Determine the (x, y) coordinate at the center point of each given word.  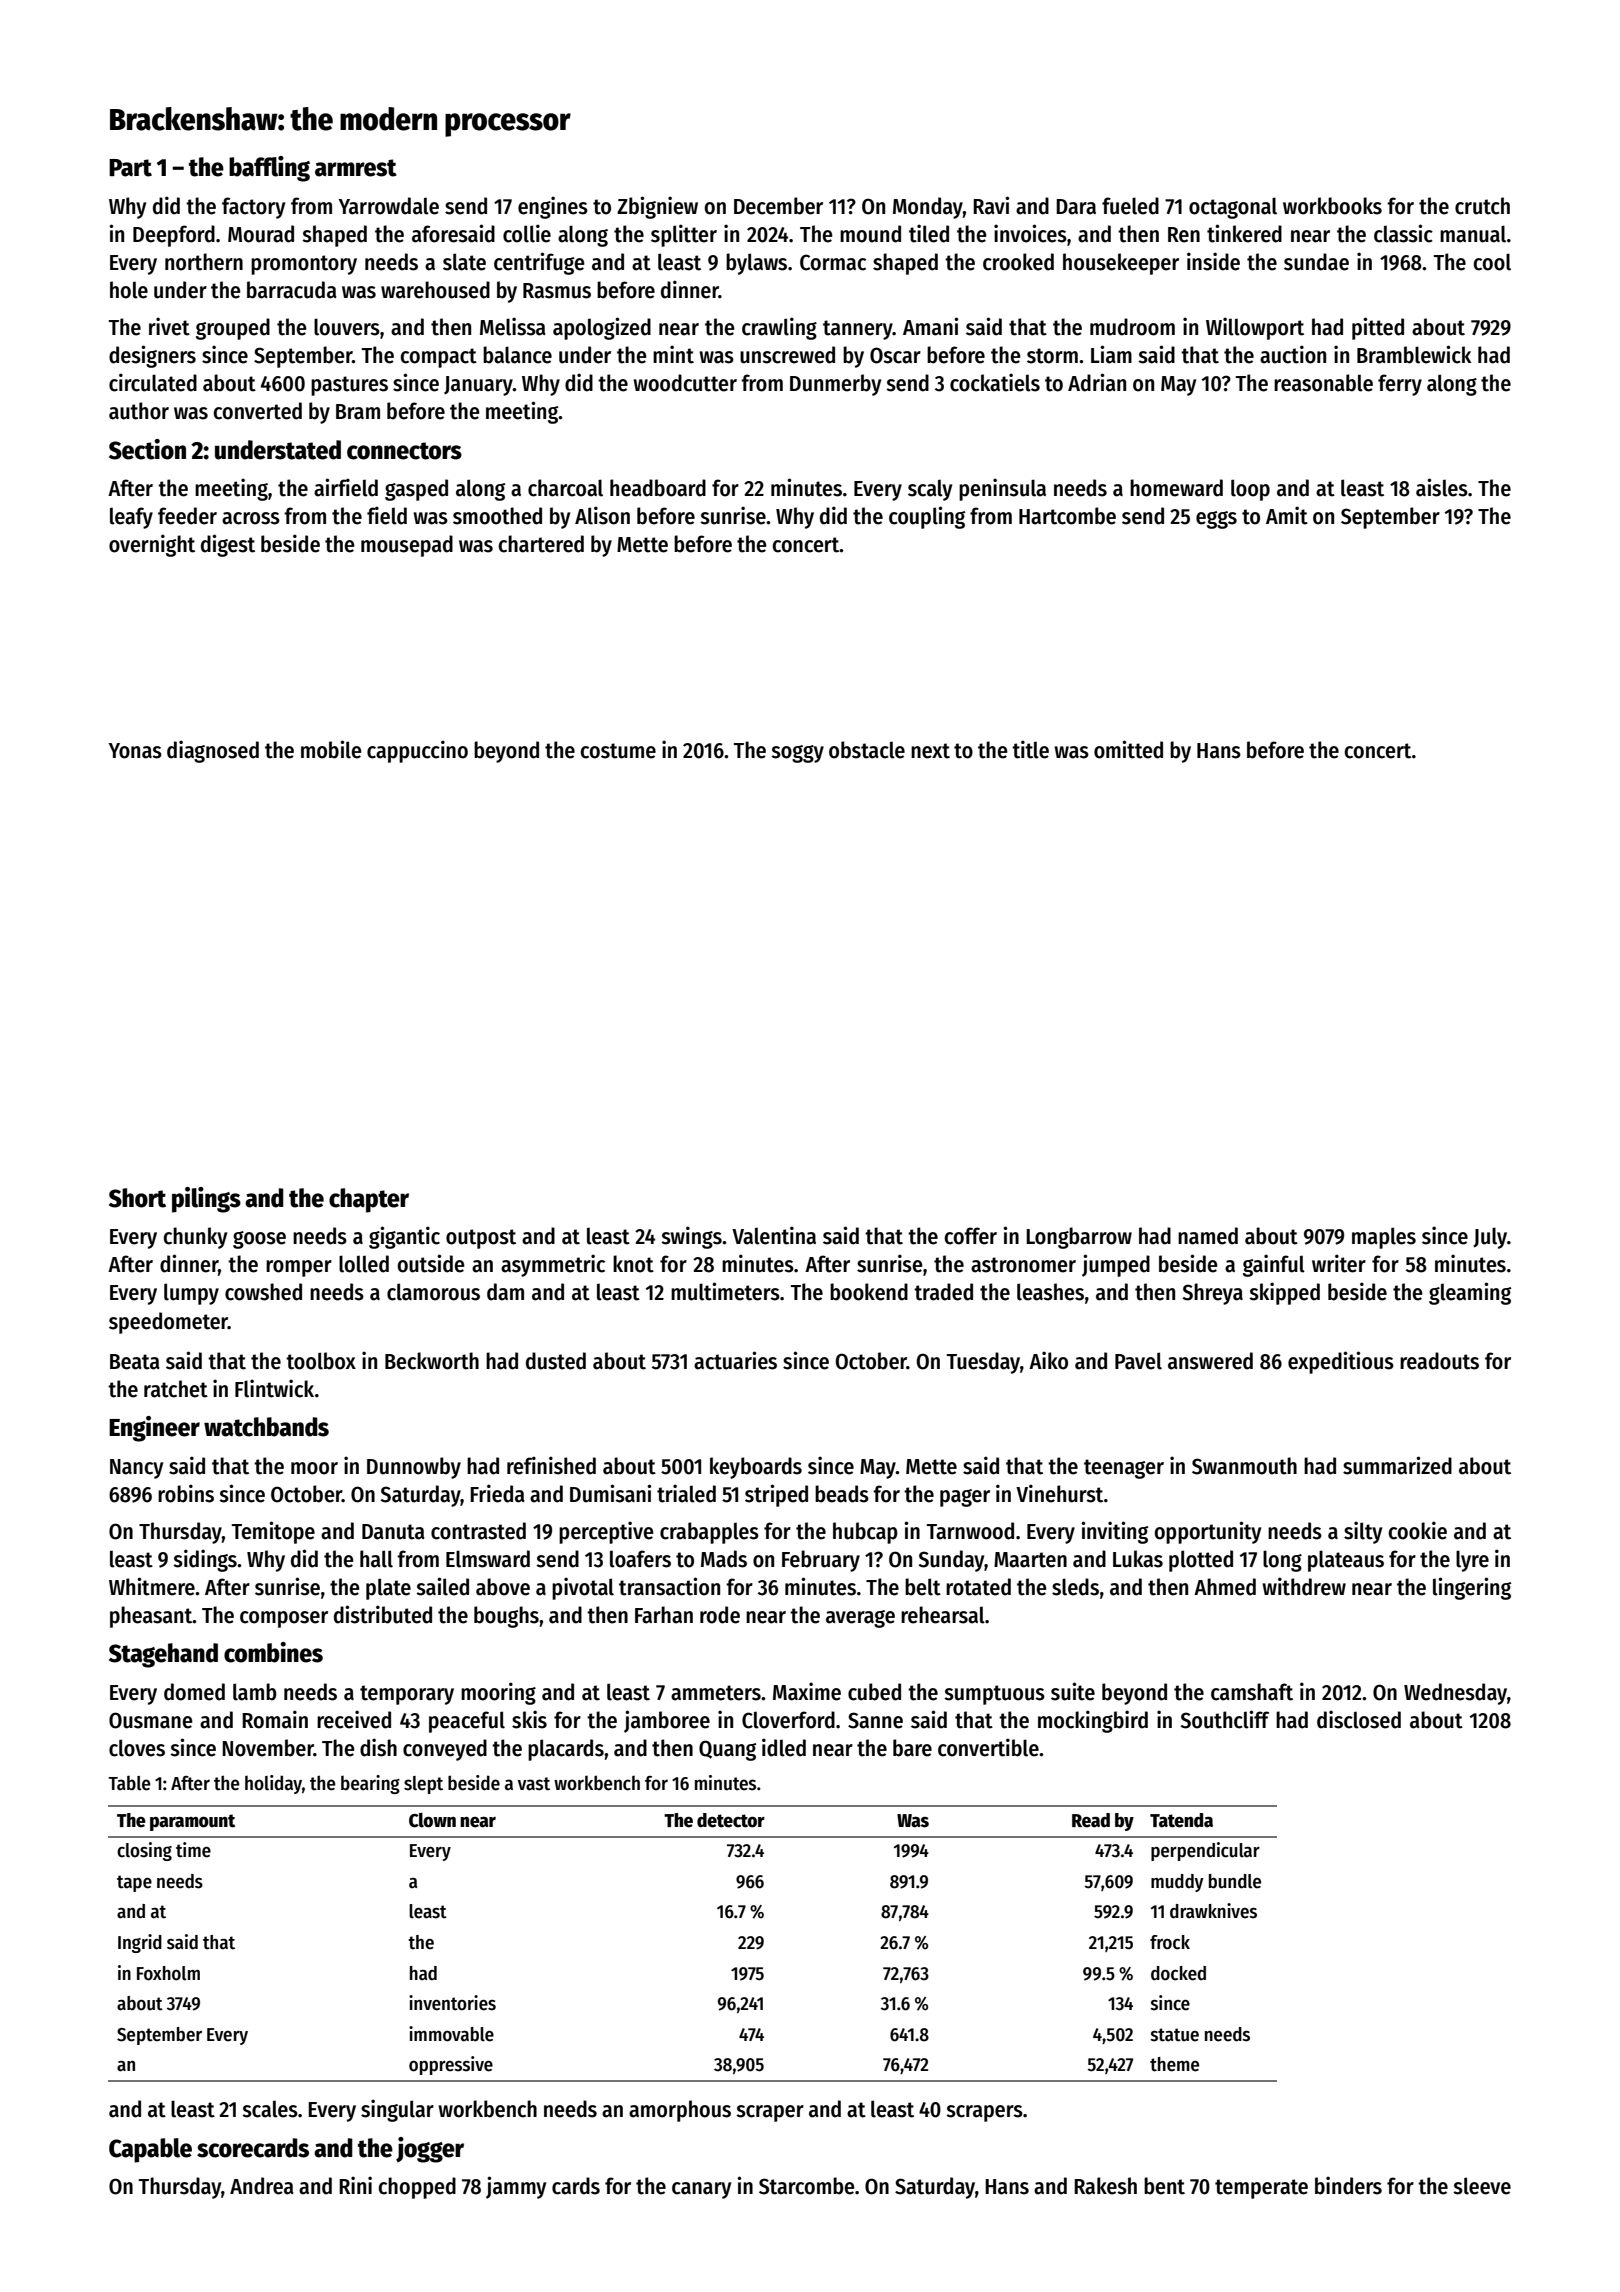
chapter (369, 1200)
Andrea (262, 2186)
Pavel (1138, 1361)
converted (257, 411)
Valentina (774, 1235)
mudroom (1132, 327)
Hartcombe (1067, 516)
